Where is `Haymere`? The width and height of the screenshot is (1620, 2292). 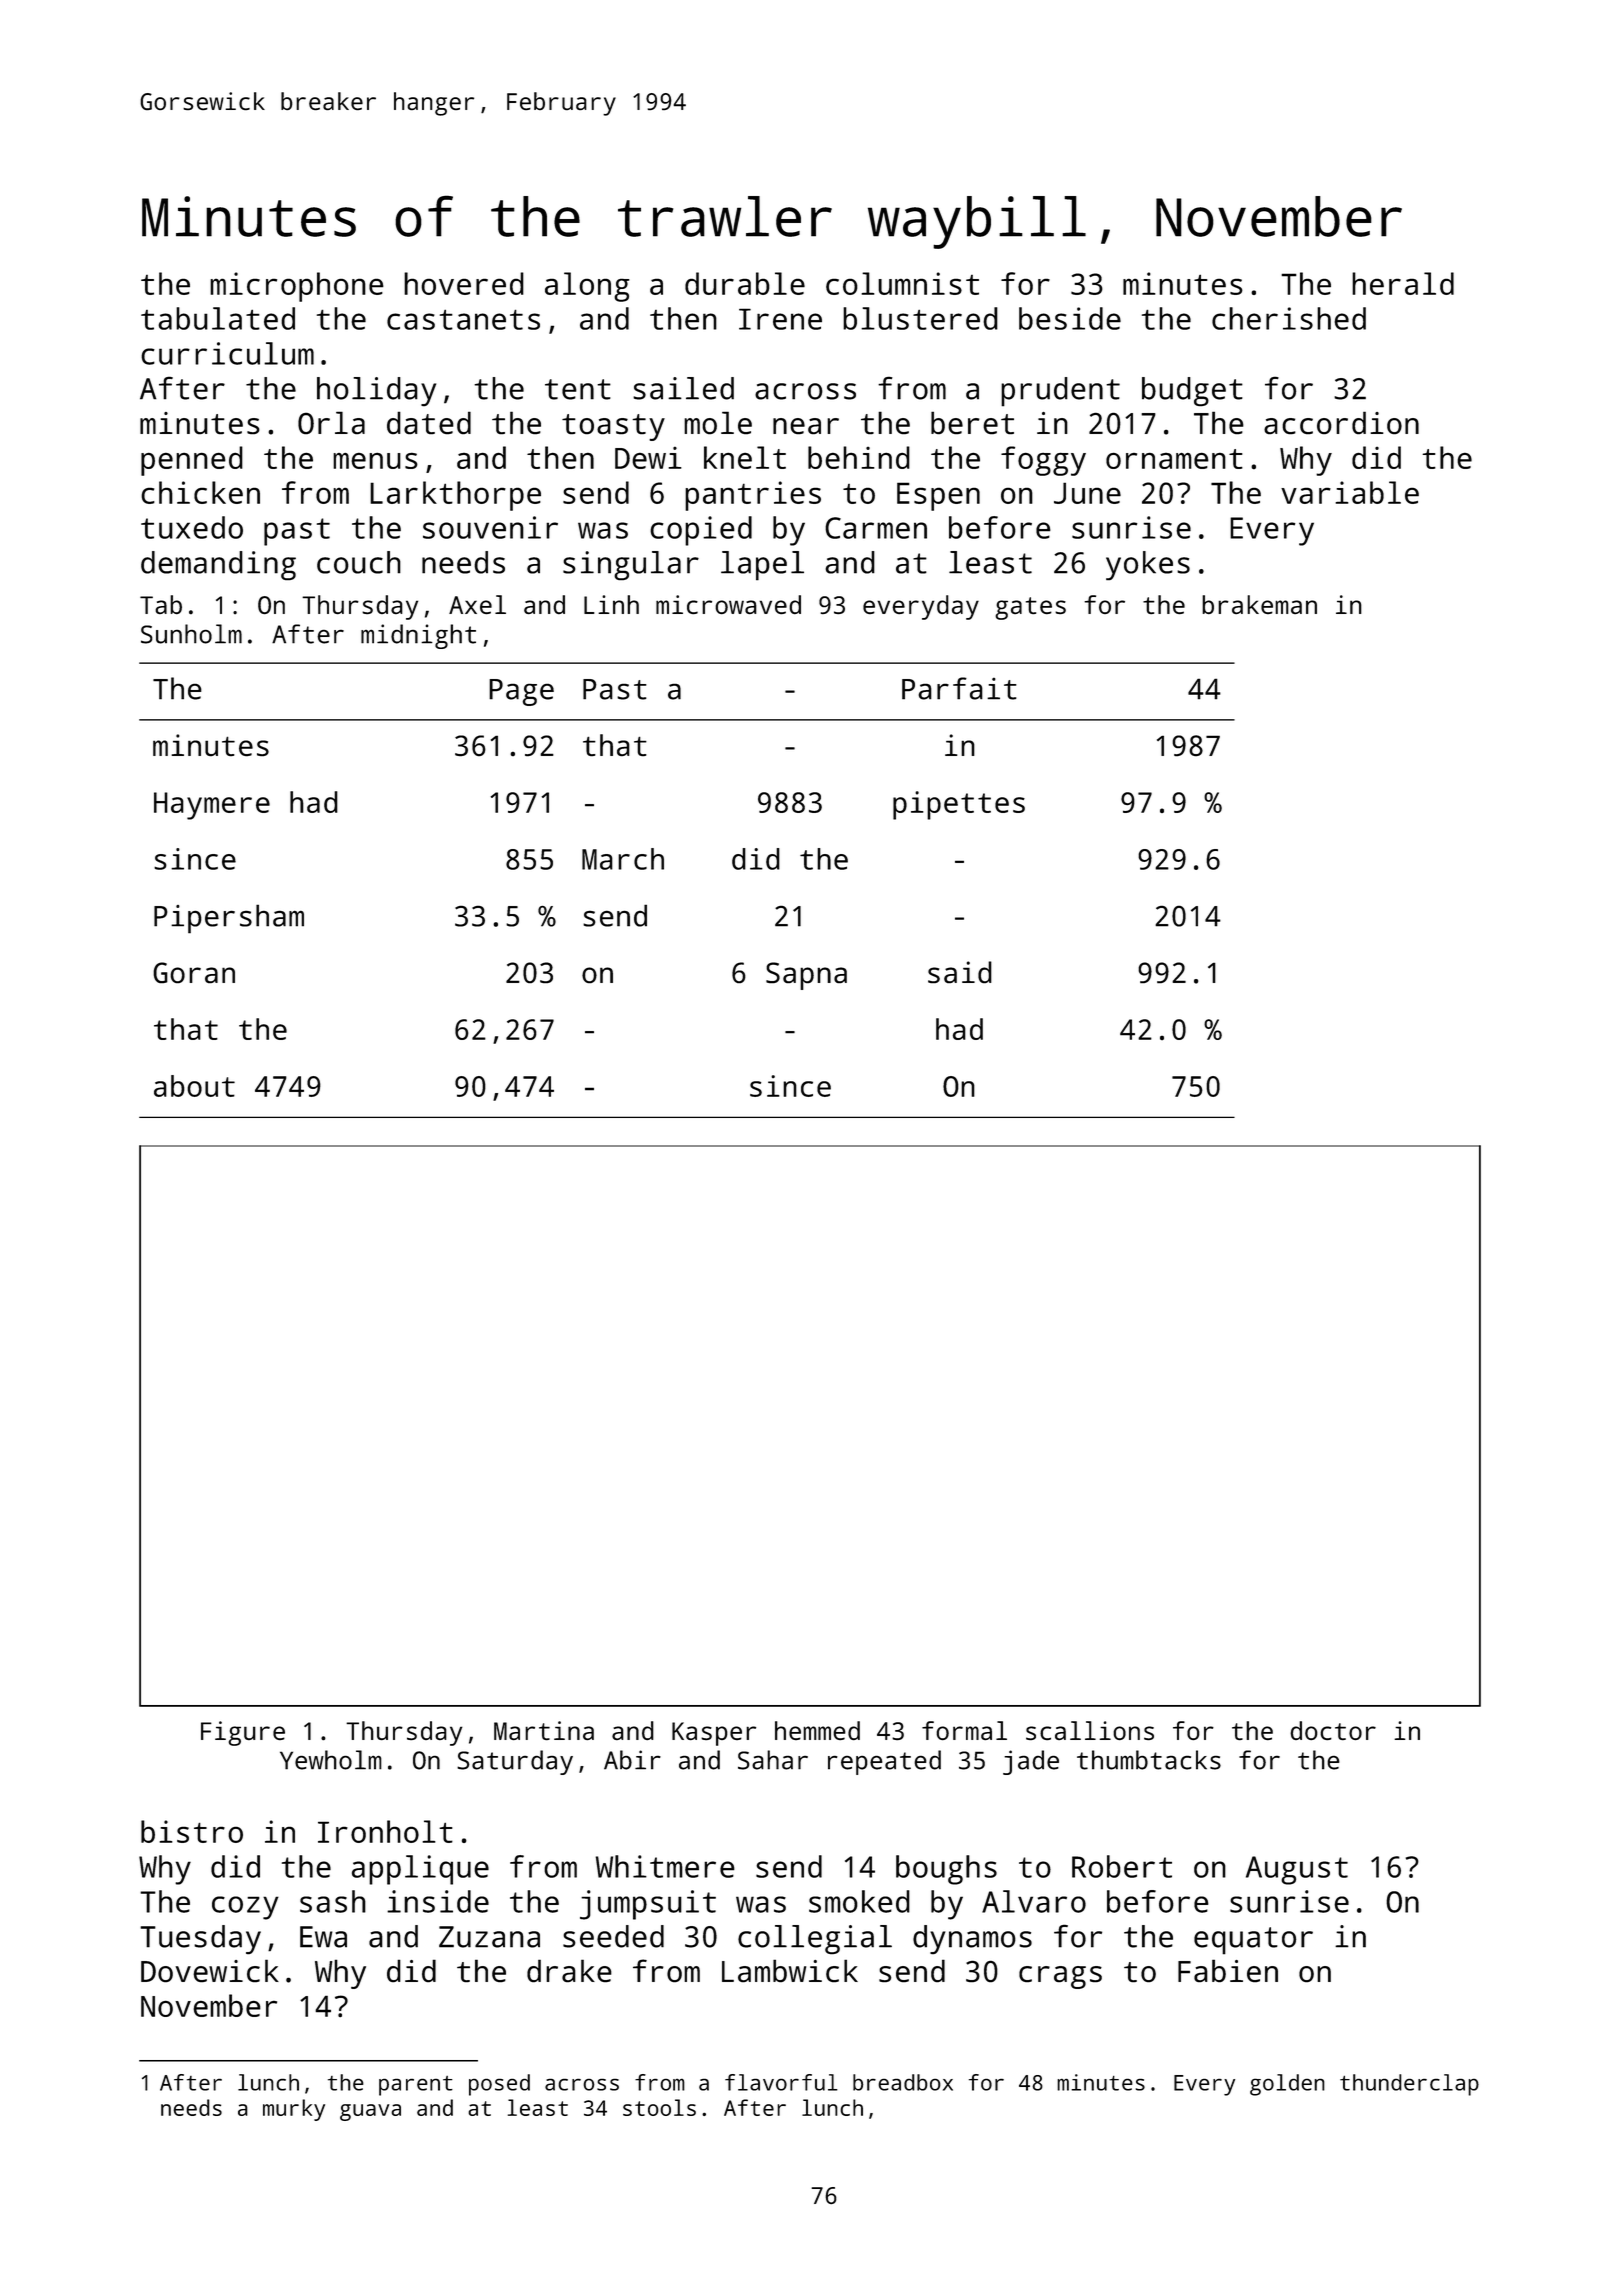 Haymere is located at coordinates (212, 806).
